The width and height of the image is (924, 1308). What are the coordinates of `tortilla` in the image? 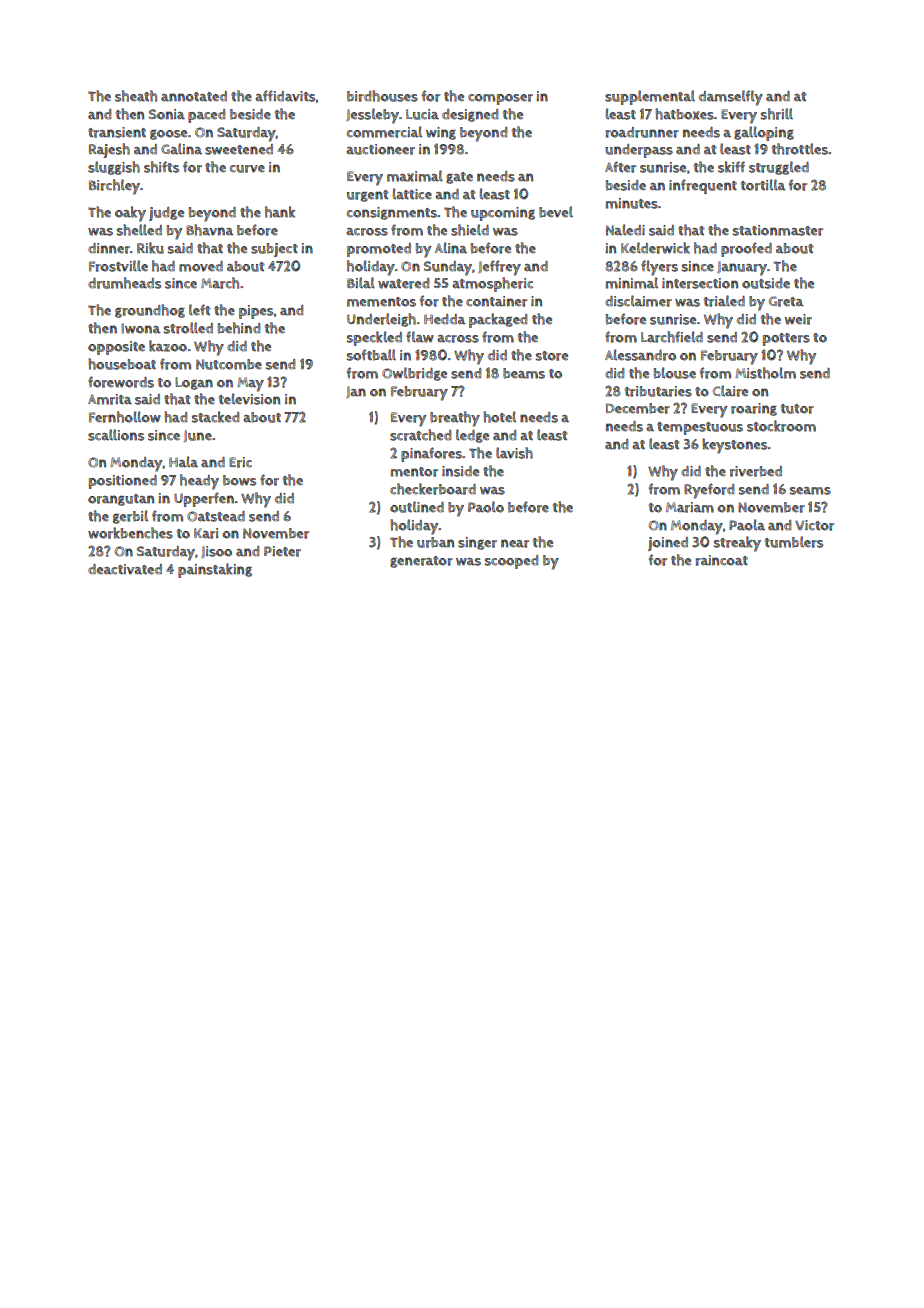 It's located at (763, 185).
